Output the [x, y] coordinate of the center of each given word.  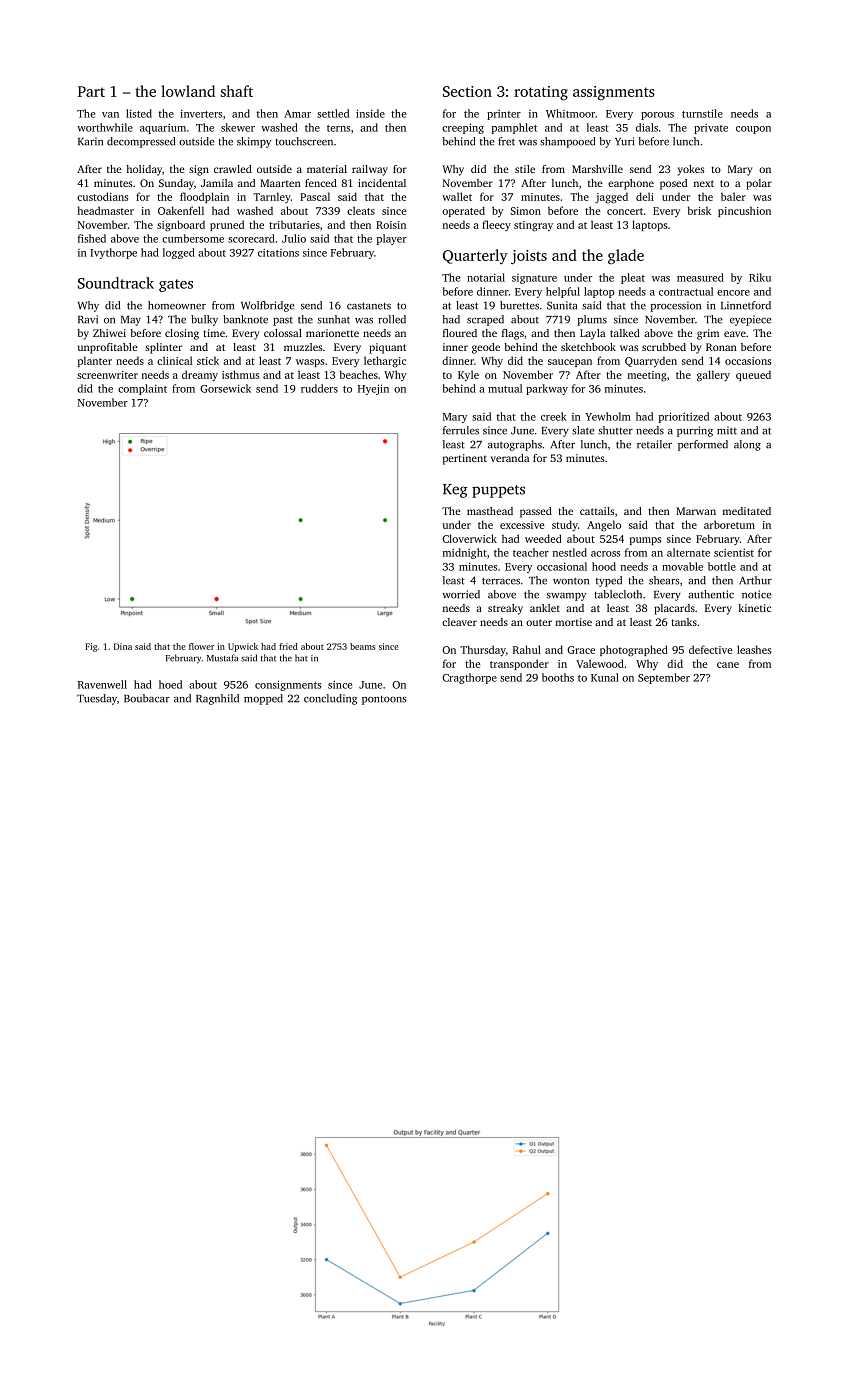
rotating [541, 93]
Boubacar [147, 698]
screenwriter [107, 375]
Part [91, 91]
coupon [753, 130]
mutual [505, 388]
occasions [748, 361]
